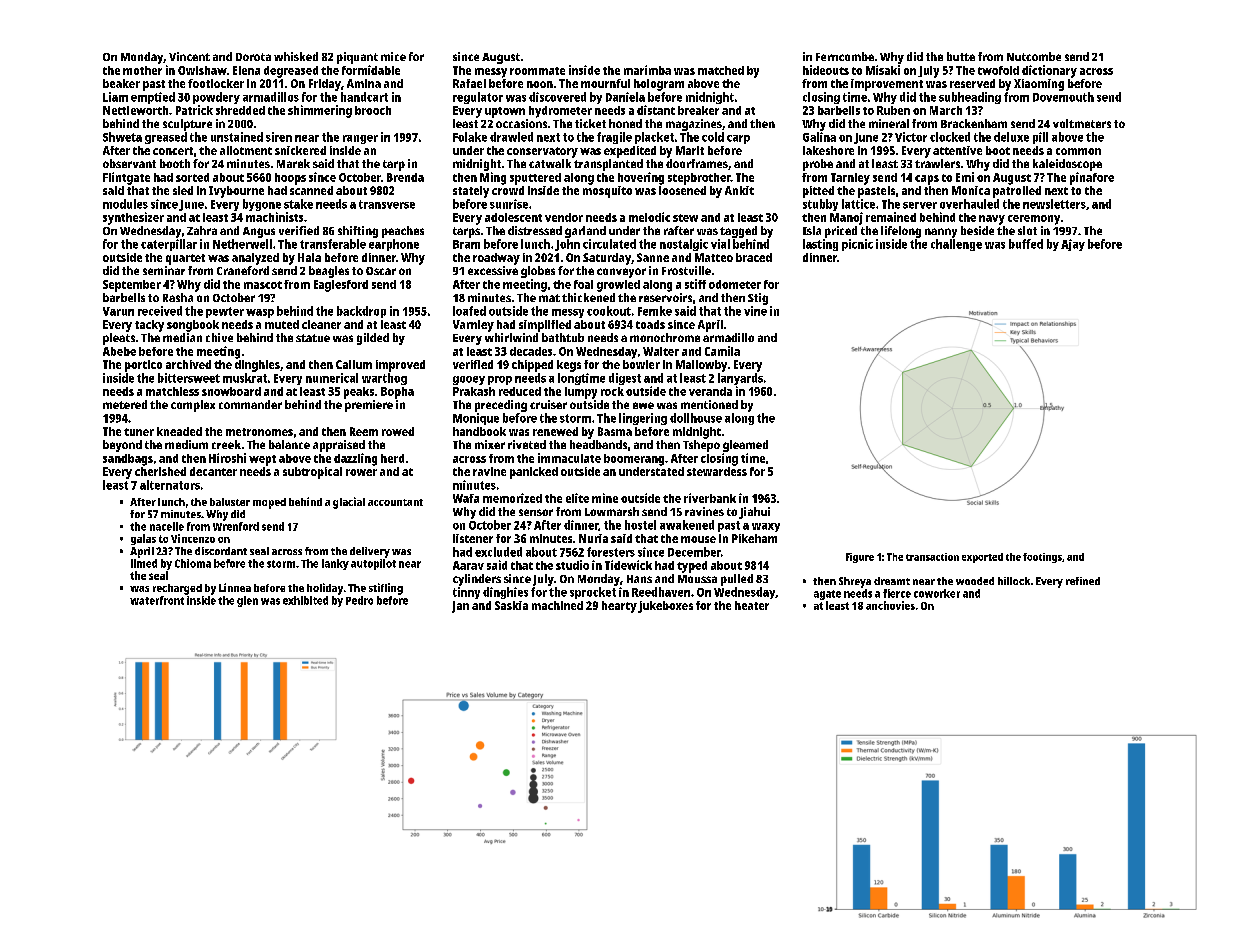 The image size is (1233, 952). Describe the element at coordinates (537, 71) in the image. I see `roommate` at that location.
